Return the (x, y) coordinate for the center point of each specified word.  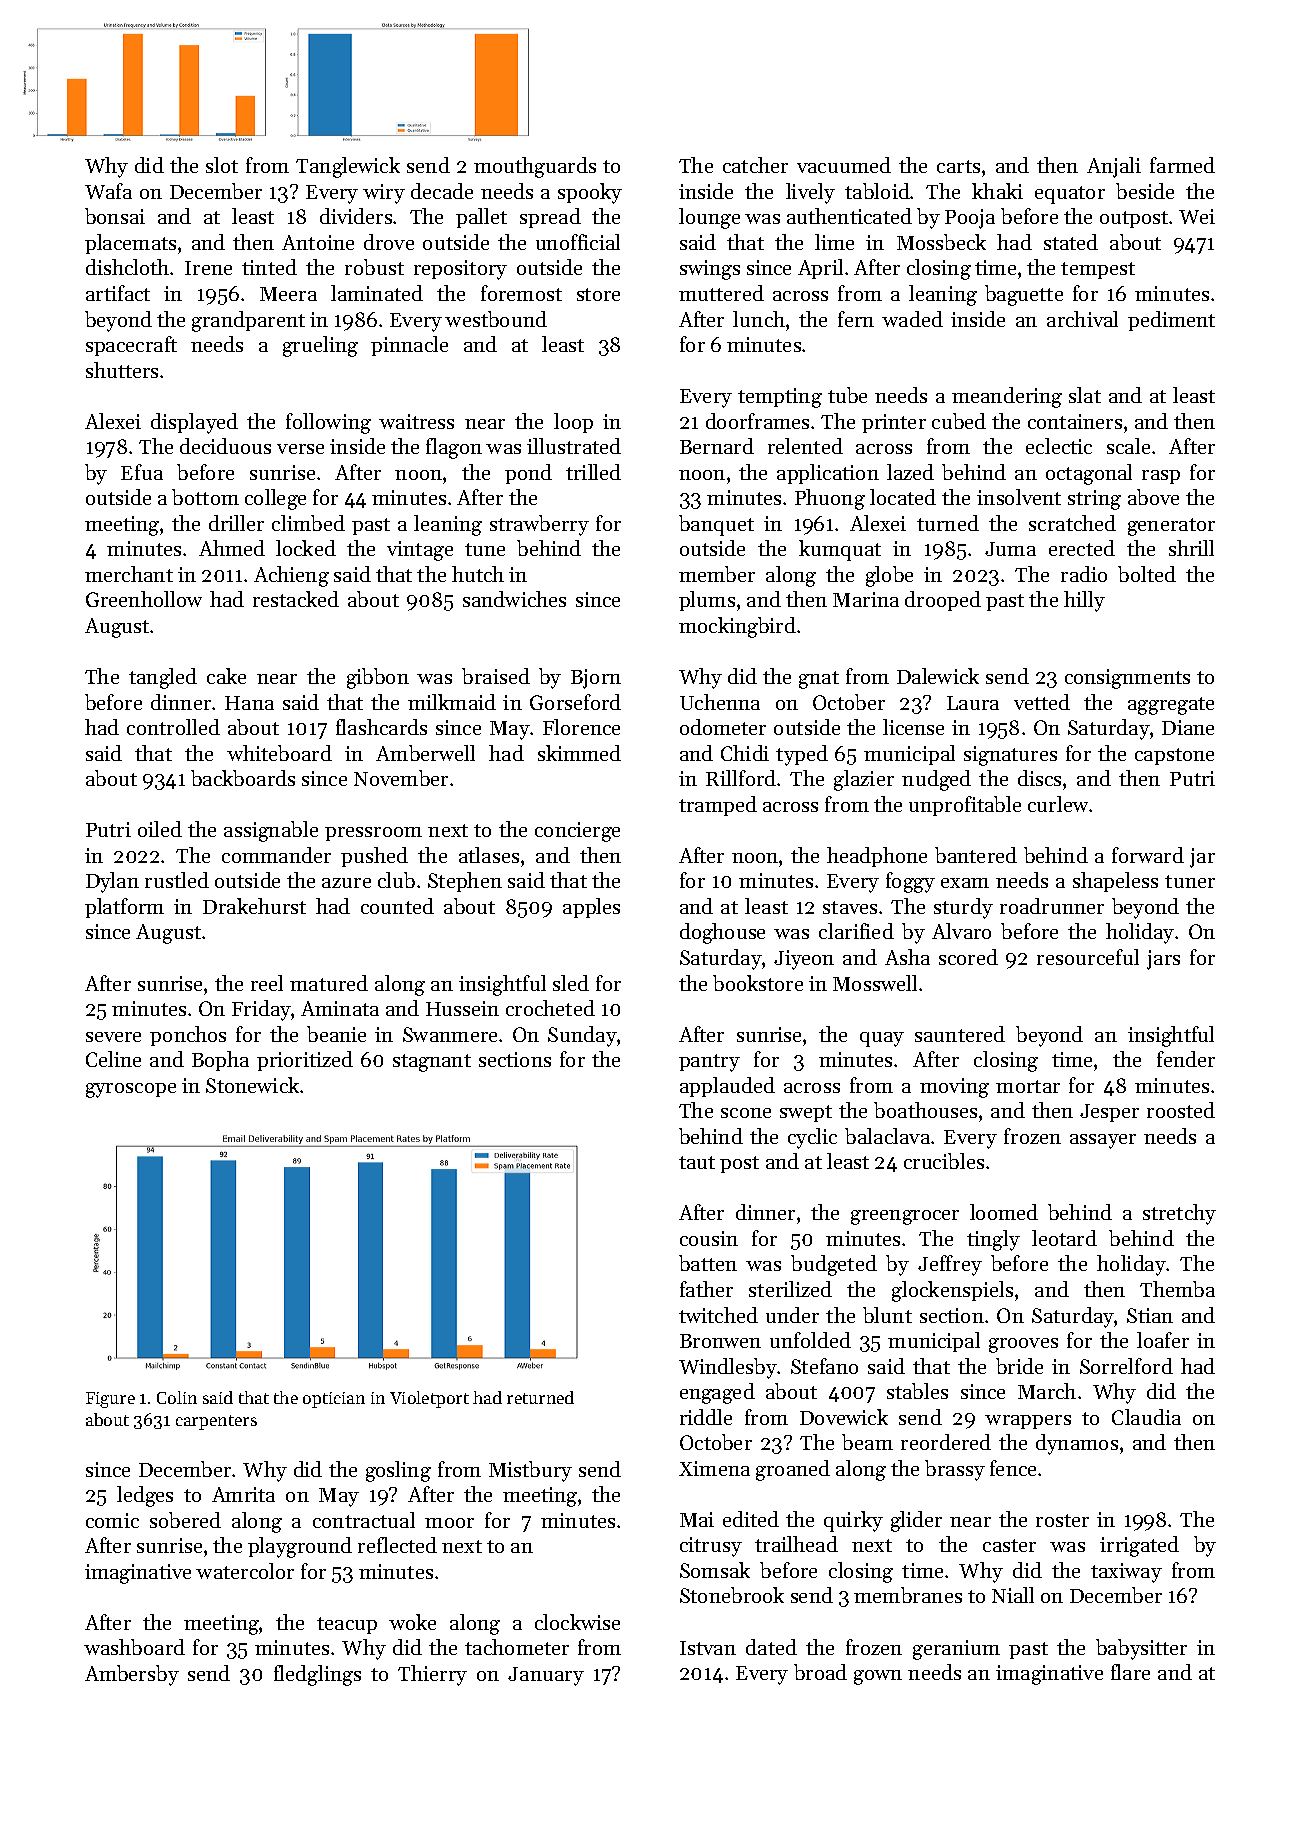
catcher (755, 165)
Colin (177, 1397)
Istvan (708, 1648)
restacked (296, 599)
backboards (243, 778)
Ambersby (132, 1675)
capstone (1174, 756)
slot (222, 165)
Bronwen (720, 1341)
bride (1019, 1366)
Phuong (830, 499)
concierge (577, 832)
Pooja (970, 219)
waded (912, 319)
